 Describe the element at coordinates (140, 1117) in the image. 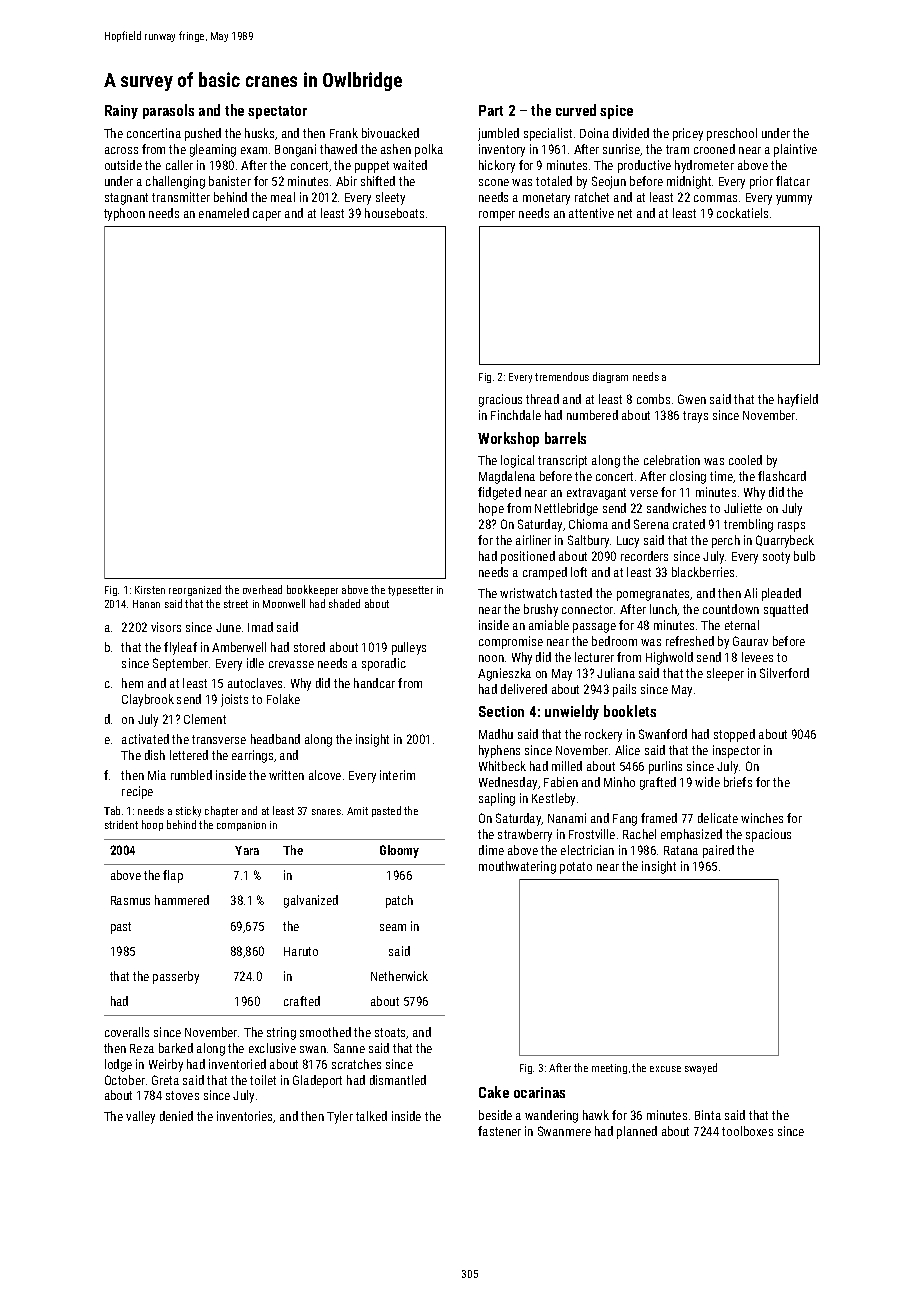

I see `valley` at that location.
